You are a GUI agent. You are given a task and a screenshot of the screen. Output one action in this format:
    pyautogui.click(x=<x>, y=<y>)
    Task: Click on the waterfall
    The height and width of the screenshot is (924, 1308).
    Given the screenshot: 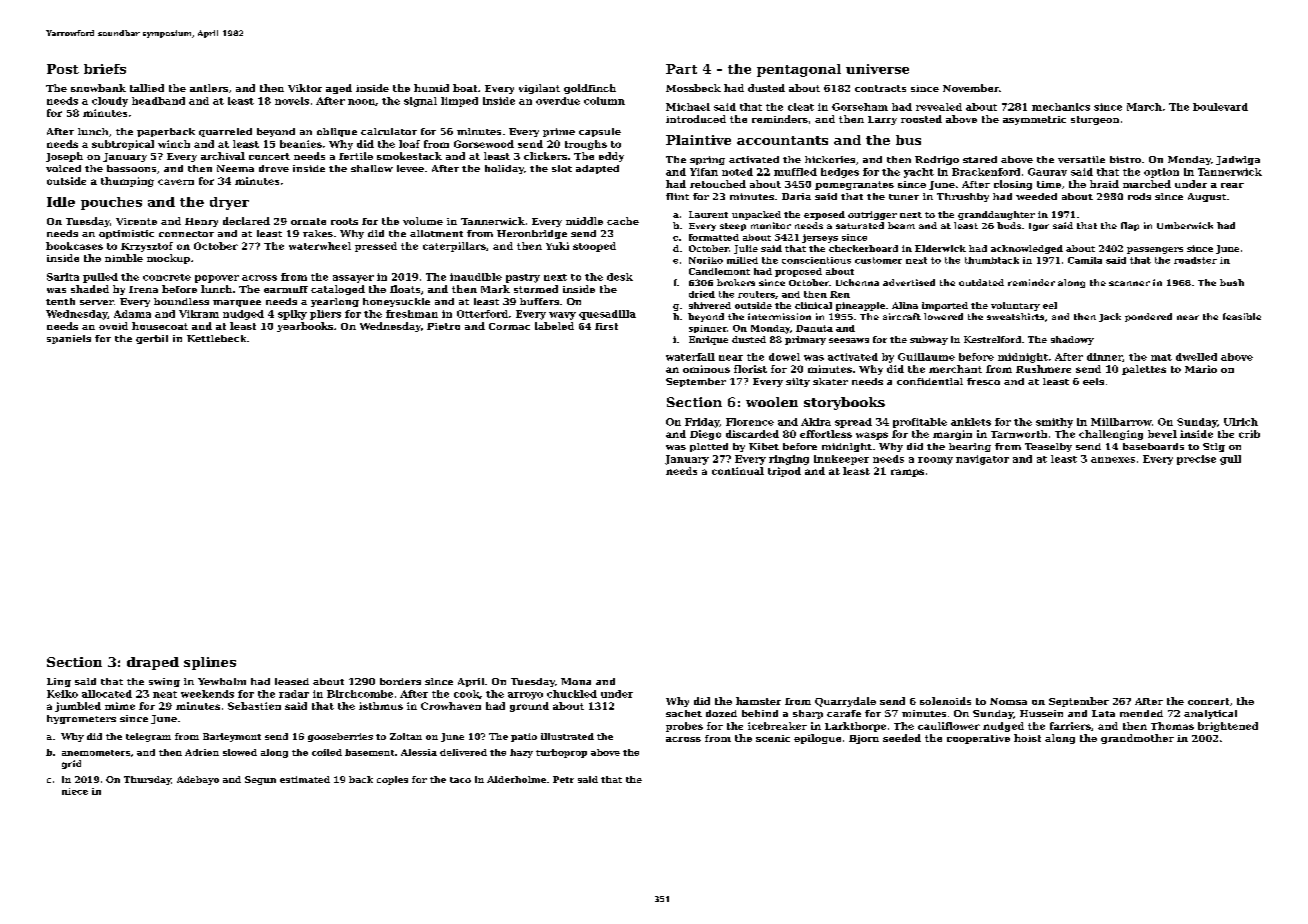 What is the action you would take?
    pyautogui.click(x=690, y=357)
